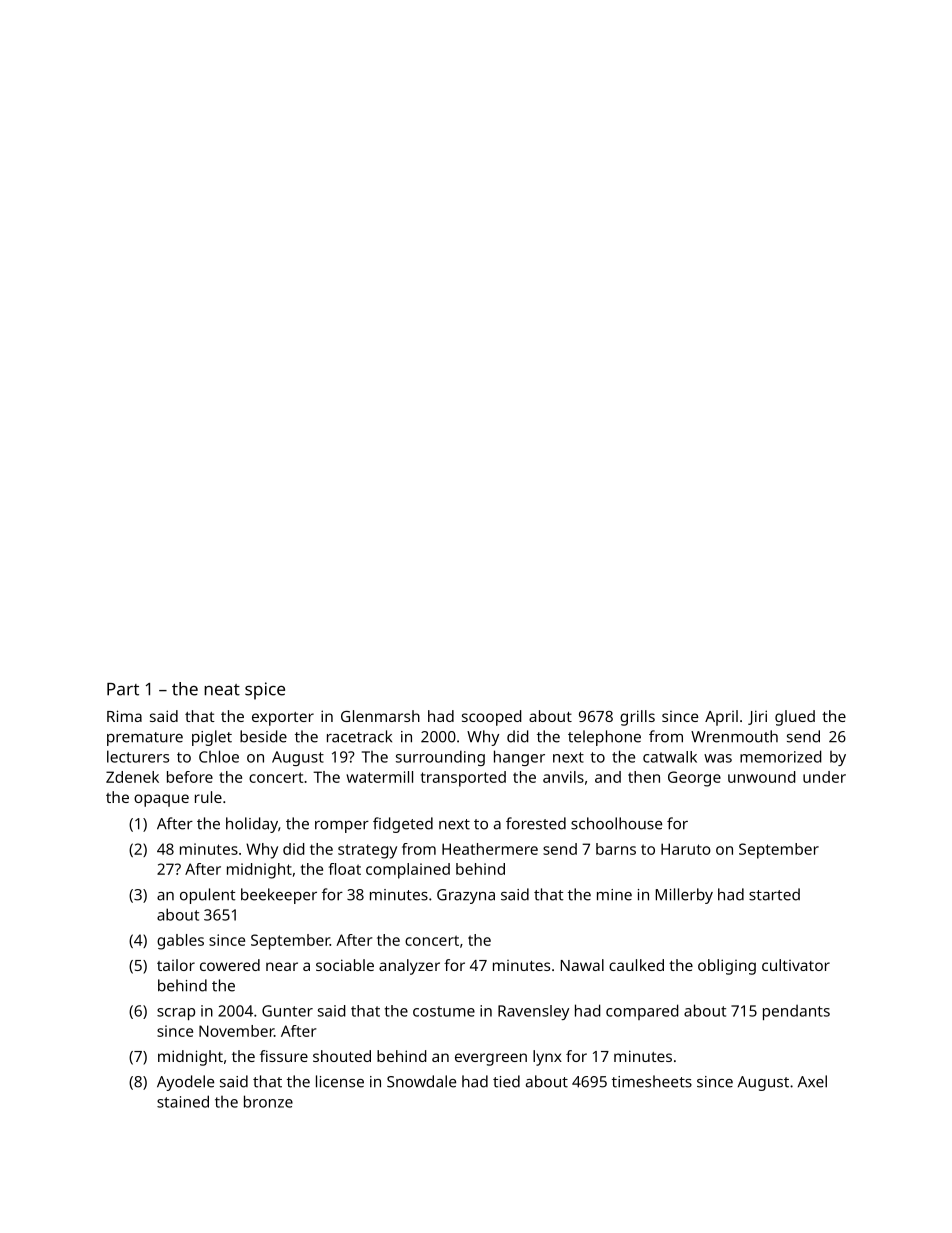  Describe the element at coordinates (642, 1012) in the image. I see `compared` at that location.
